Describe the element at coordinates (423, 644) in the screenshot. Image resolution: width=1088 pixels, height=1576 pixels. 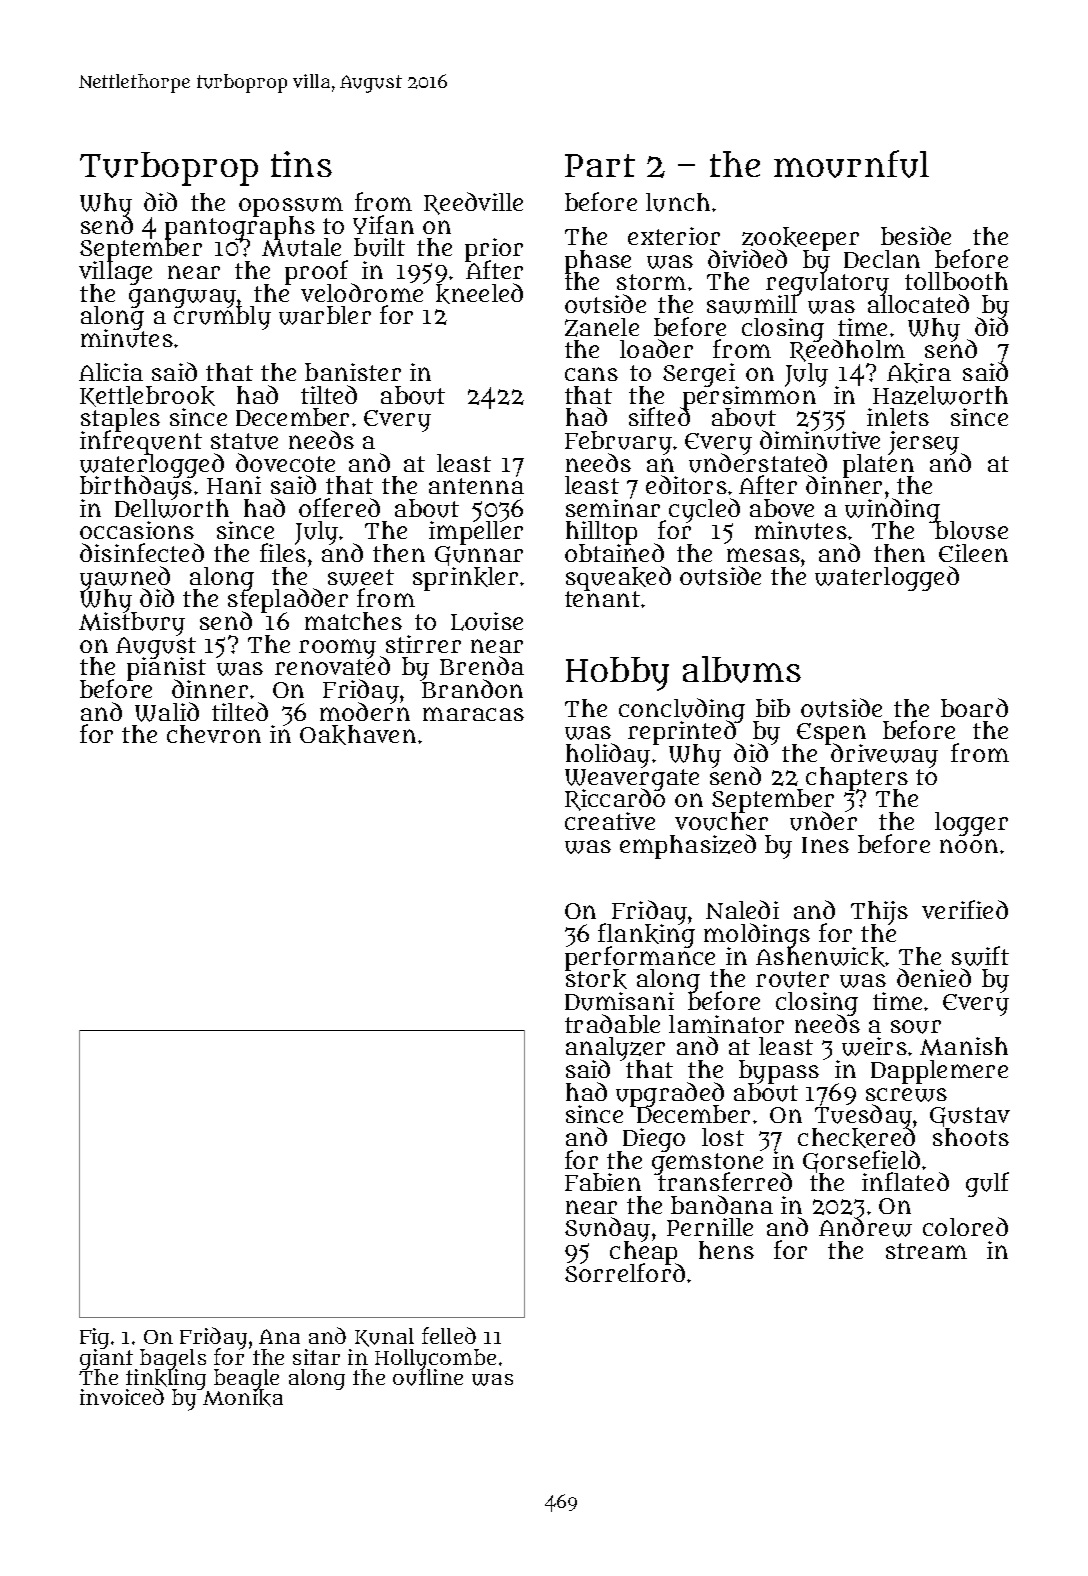
I see `stirrer` at that location.
